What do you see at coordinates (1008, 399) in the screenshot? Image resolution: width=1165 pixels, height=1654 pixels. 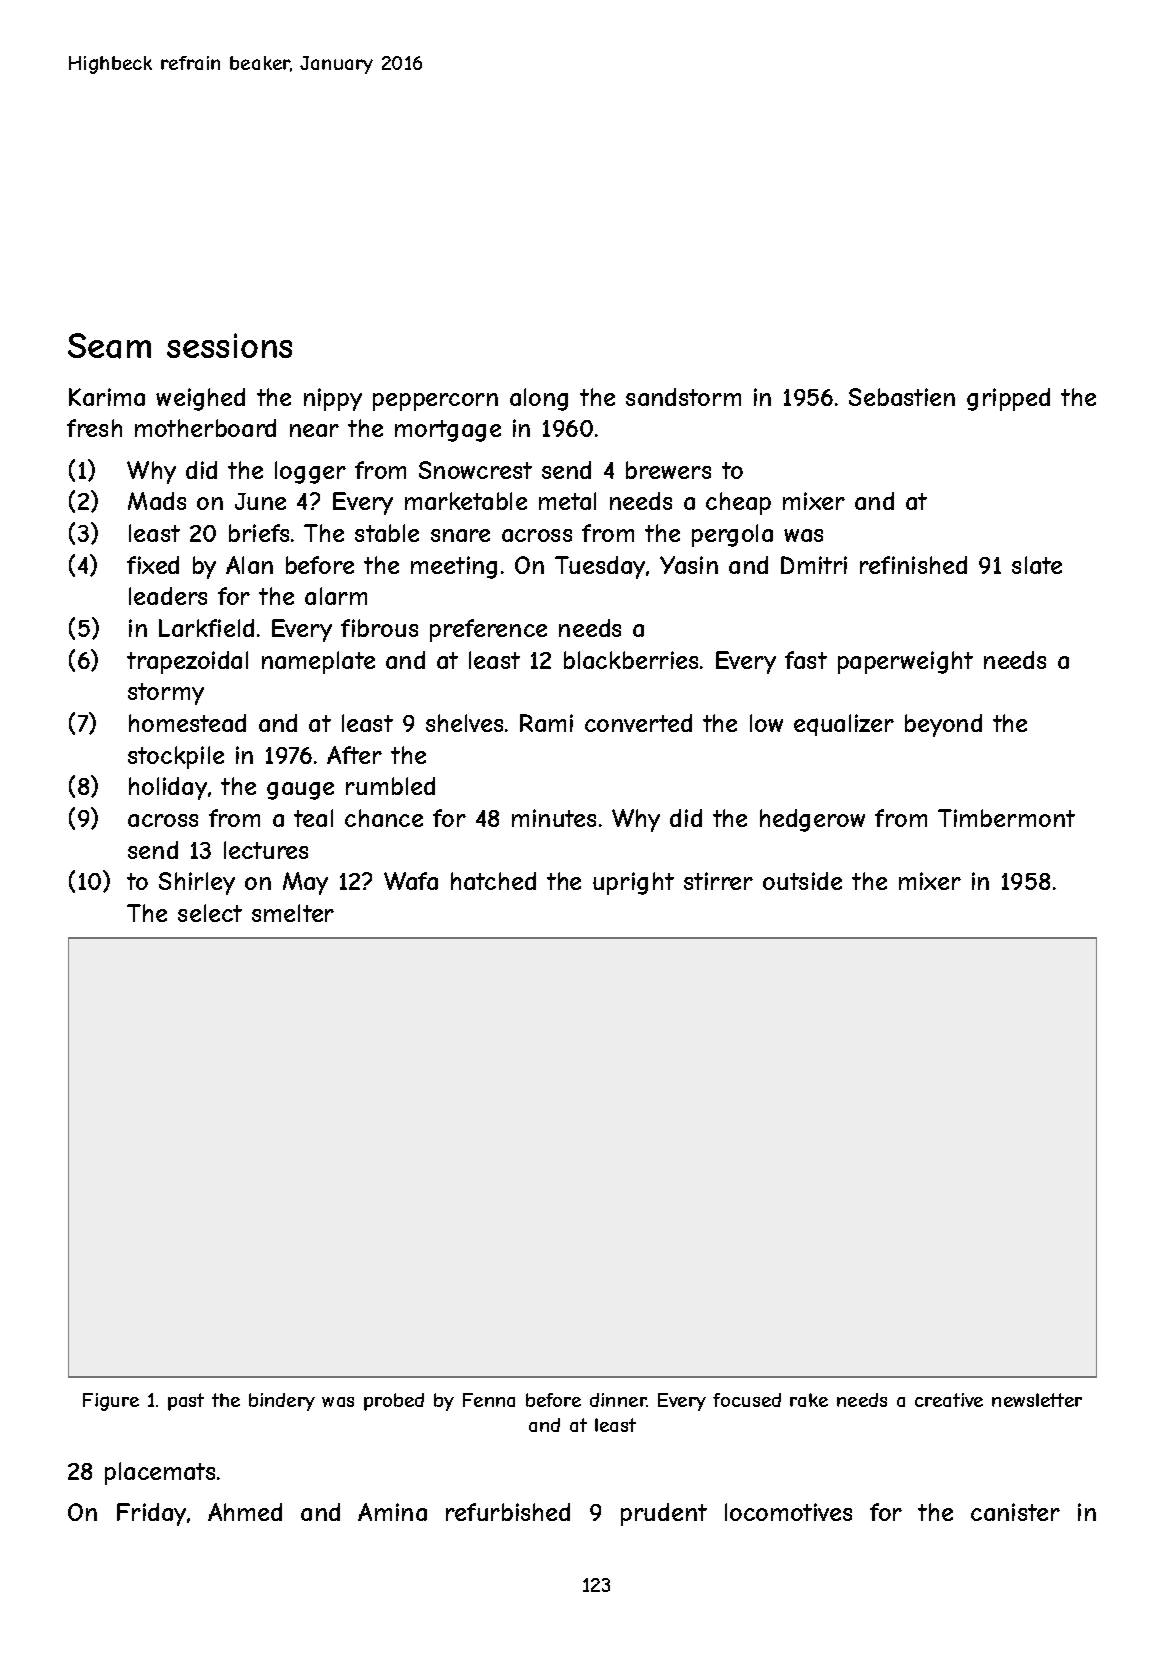 I see `gripped` at bounding box center [1008, 399].
